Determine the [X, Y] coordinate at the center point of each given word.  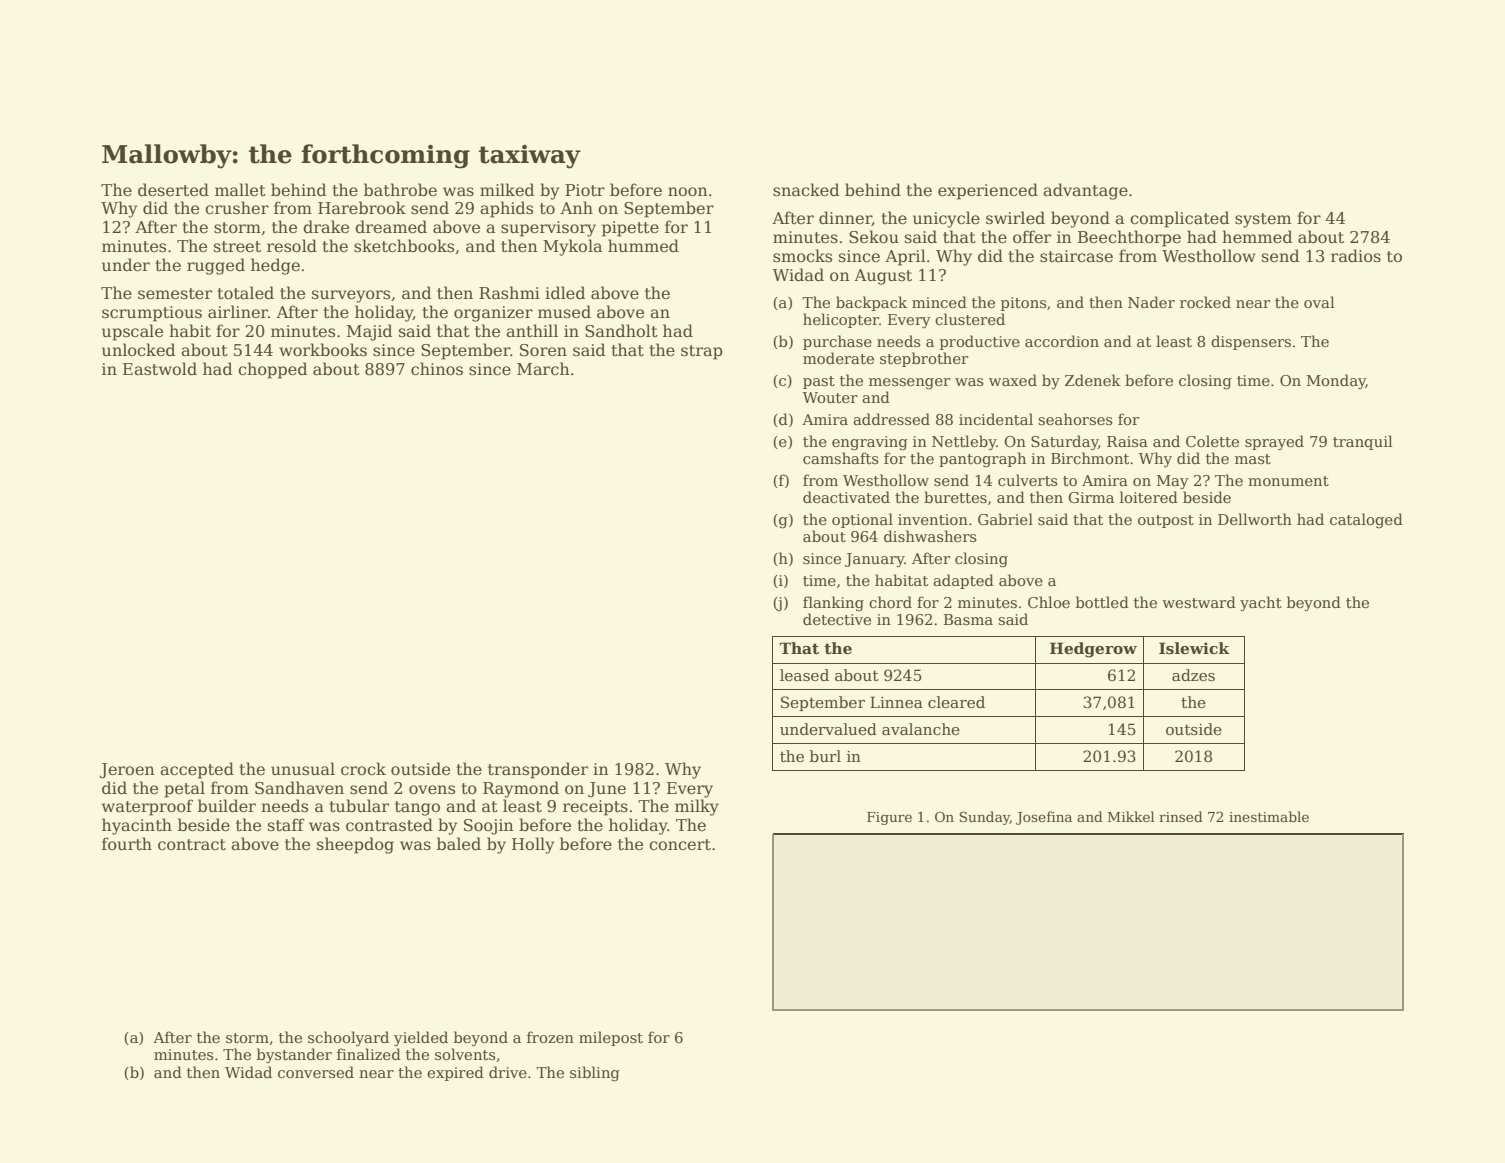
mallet [240, 189]
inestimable [1269, 816]
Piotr [585, 190]
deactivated [846, 497]
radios [1356, 255]
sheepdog [355, 845]
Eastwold [160, 368]
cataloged [1366, 521]
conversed [316, 1072]
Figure [889, 818]
